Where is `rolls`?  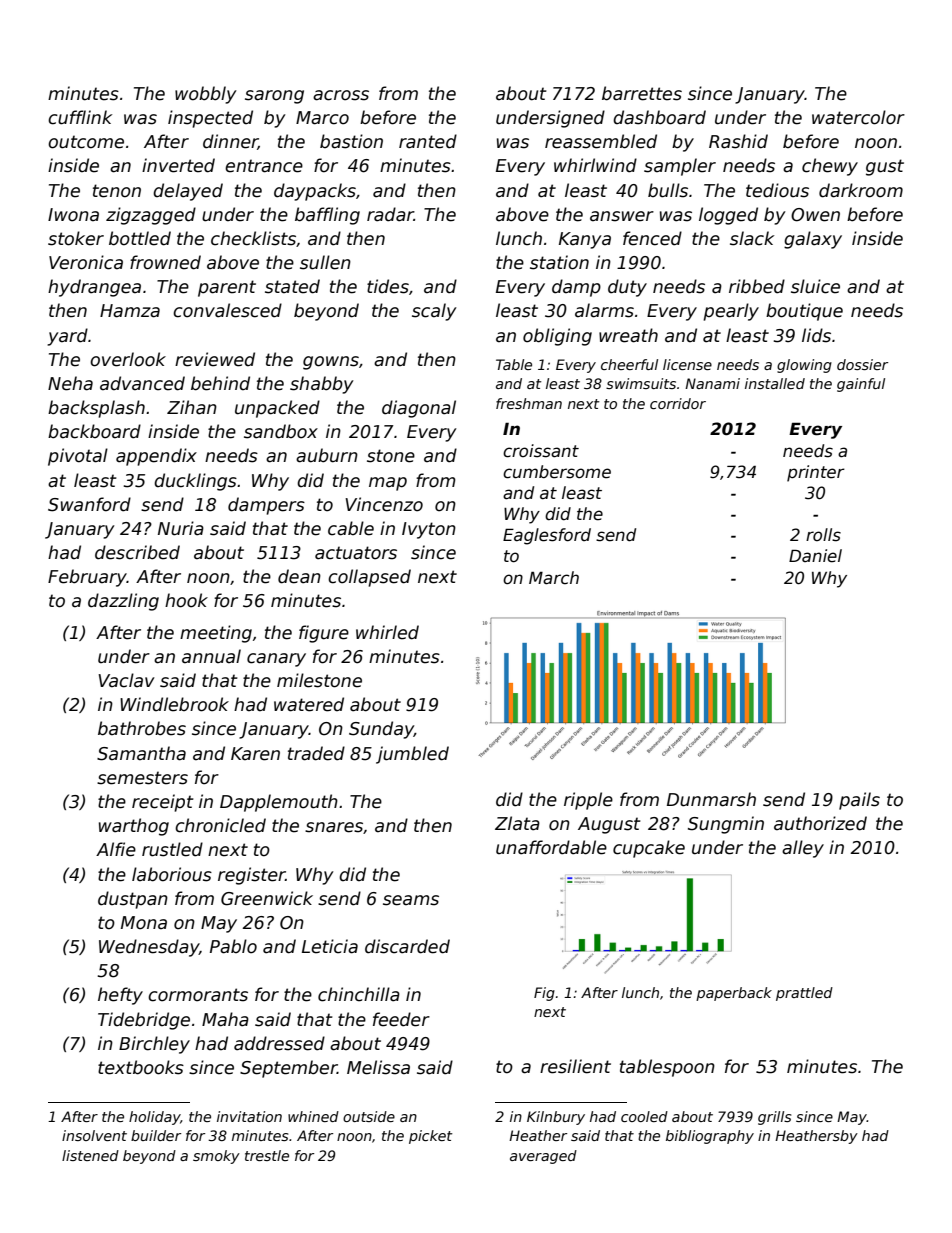 rolls is located at coordinates (823, 535).
